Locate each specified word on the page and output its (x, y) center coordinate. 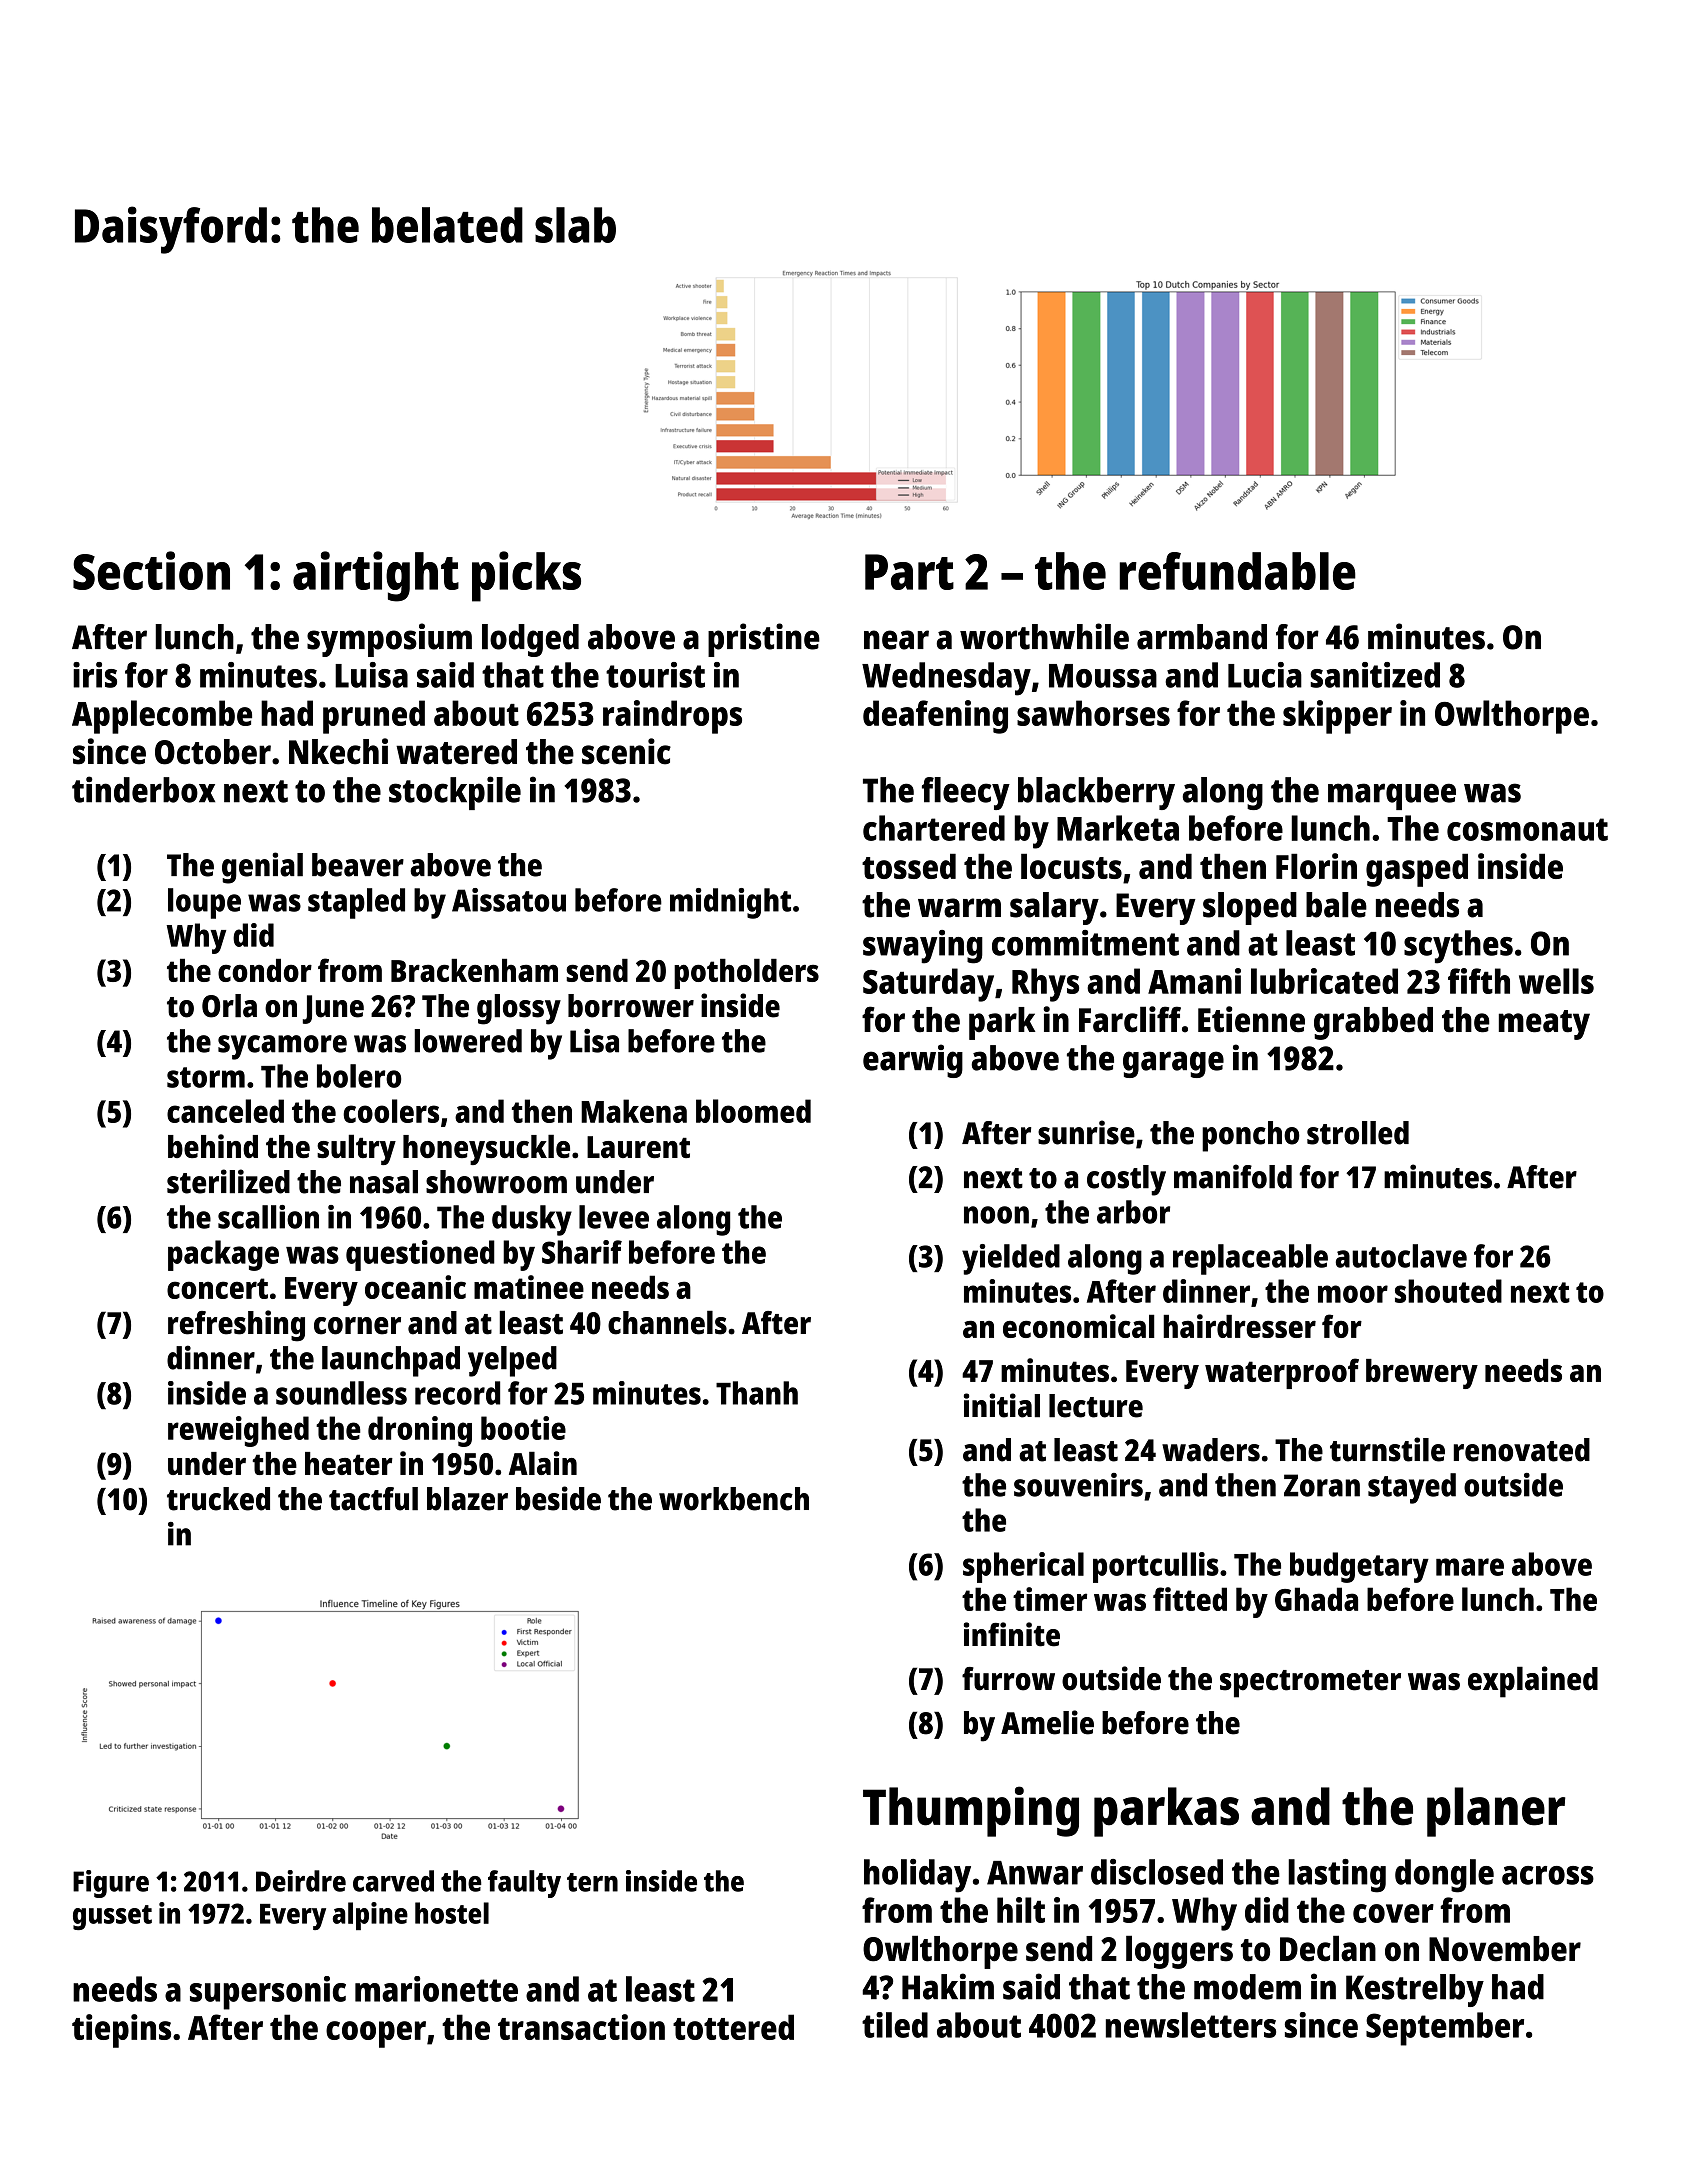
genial (262, 868)
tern (592, 1882)
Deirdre (301, 1881)
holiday (917, 1876)
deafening (935, 717)
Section (151, 570)
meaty (1544, 1025)
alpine (370, 1916)
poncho (1251, 1136)
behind (213, 1146)
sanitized (1375, 675)
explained (1533, 1682)
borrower (631, 1006)
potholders (746, 973)
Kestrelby (1415, 1990)
